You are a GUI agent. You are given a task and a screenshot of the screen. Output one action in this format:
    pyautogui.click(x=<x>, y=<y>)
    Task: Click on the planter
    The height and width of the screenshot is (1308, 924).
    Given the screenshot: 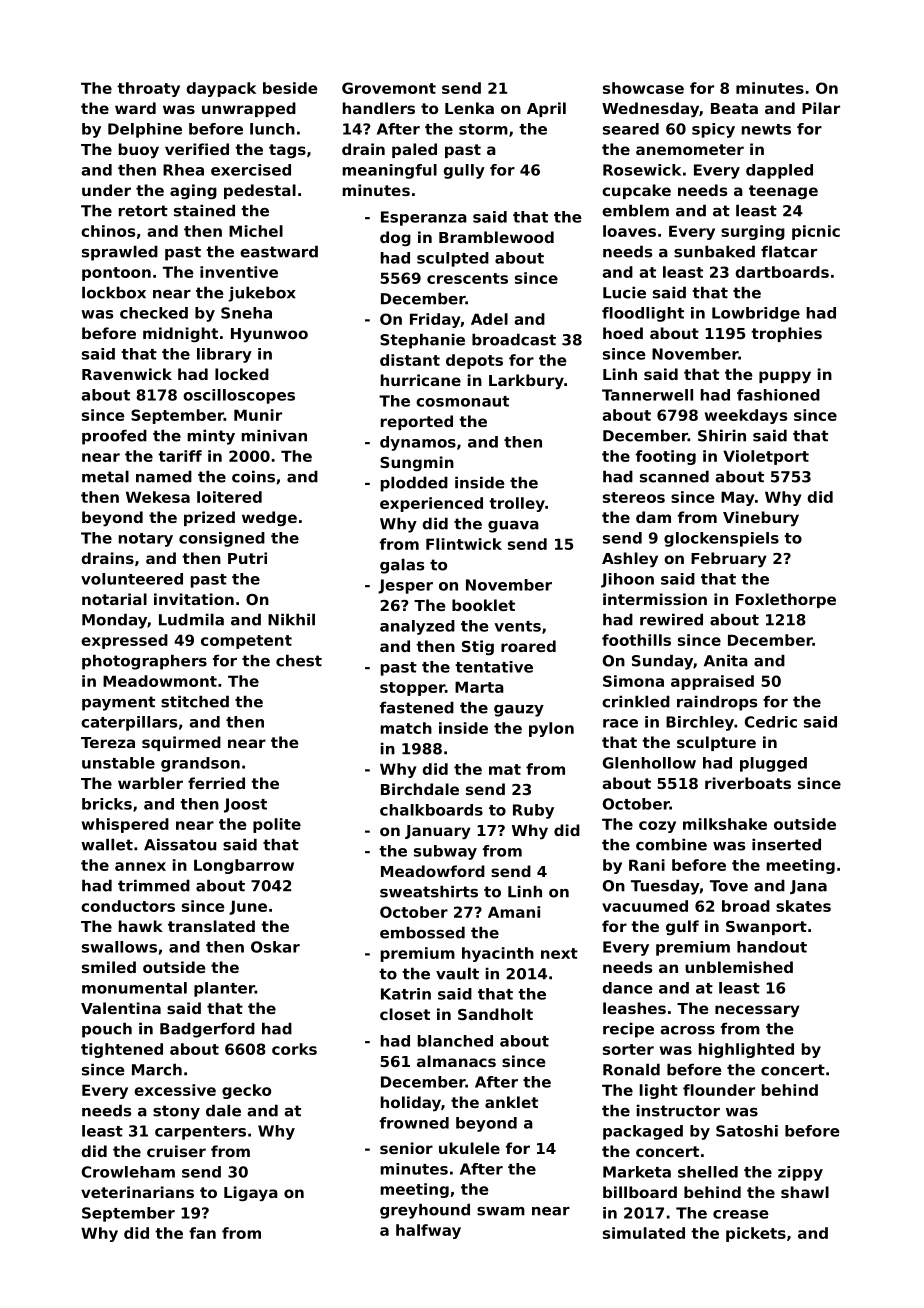 What is the action you would take?
    pyautogui.click(x=224, y=989)
